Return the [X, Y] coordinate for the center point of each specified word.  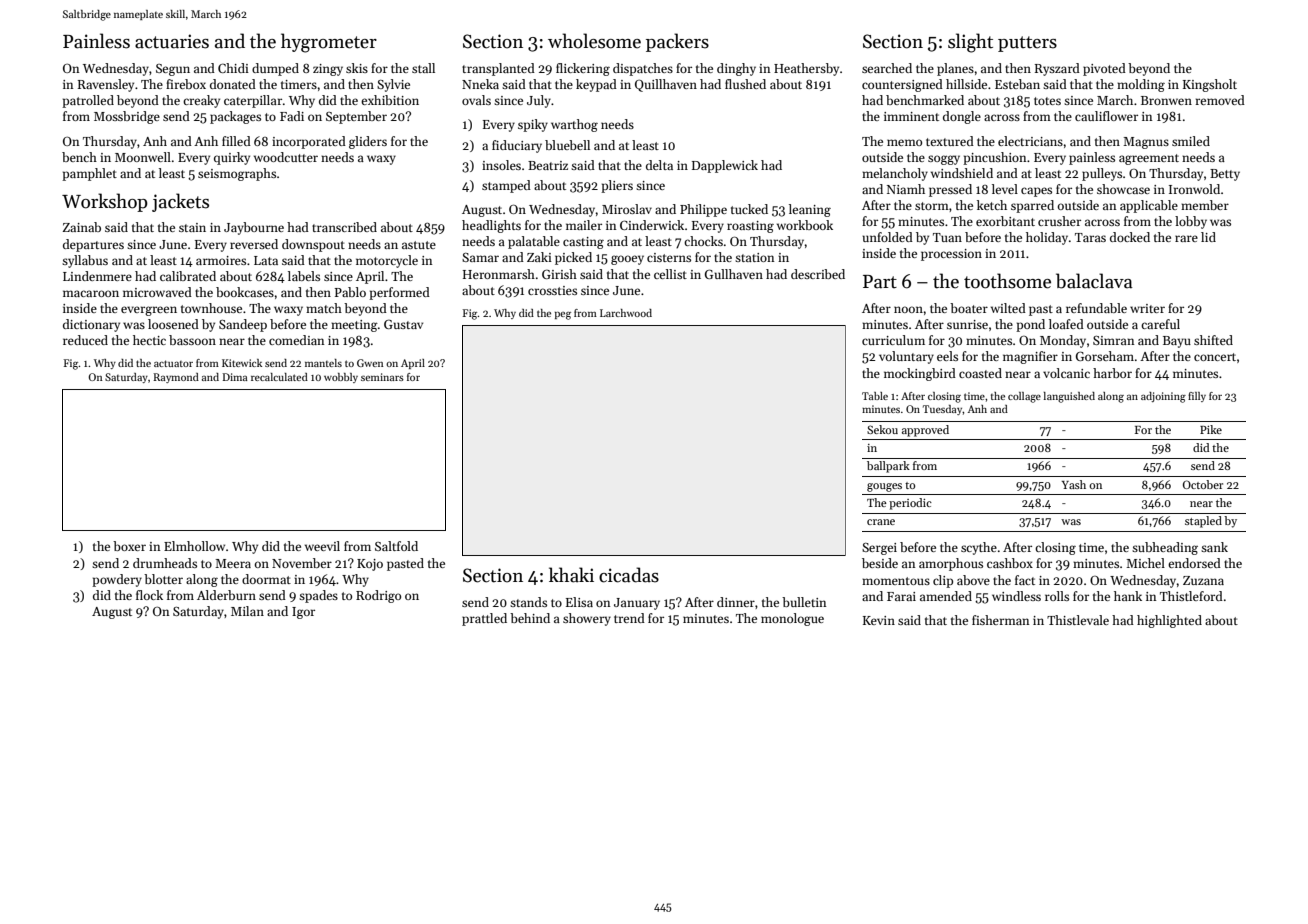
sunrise [967, 324]
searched [887, 68]
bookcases [245, 292]
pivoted [1104, 69]
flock [149, 595]
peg [563, 316]
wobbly [341, 378]
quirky [232, 158]
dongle [962, 117]
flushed [745, 84]
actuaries [172, 41]
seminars [382, 377]
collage [1024, 397]
